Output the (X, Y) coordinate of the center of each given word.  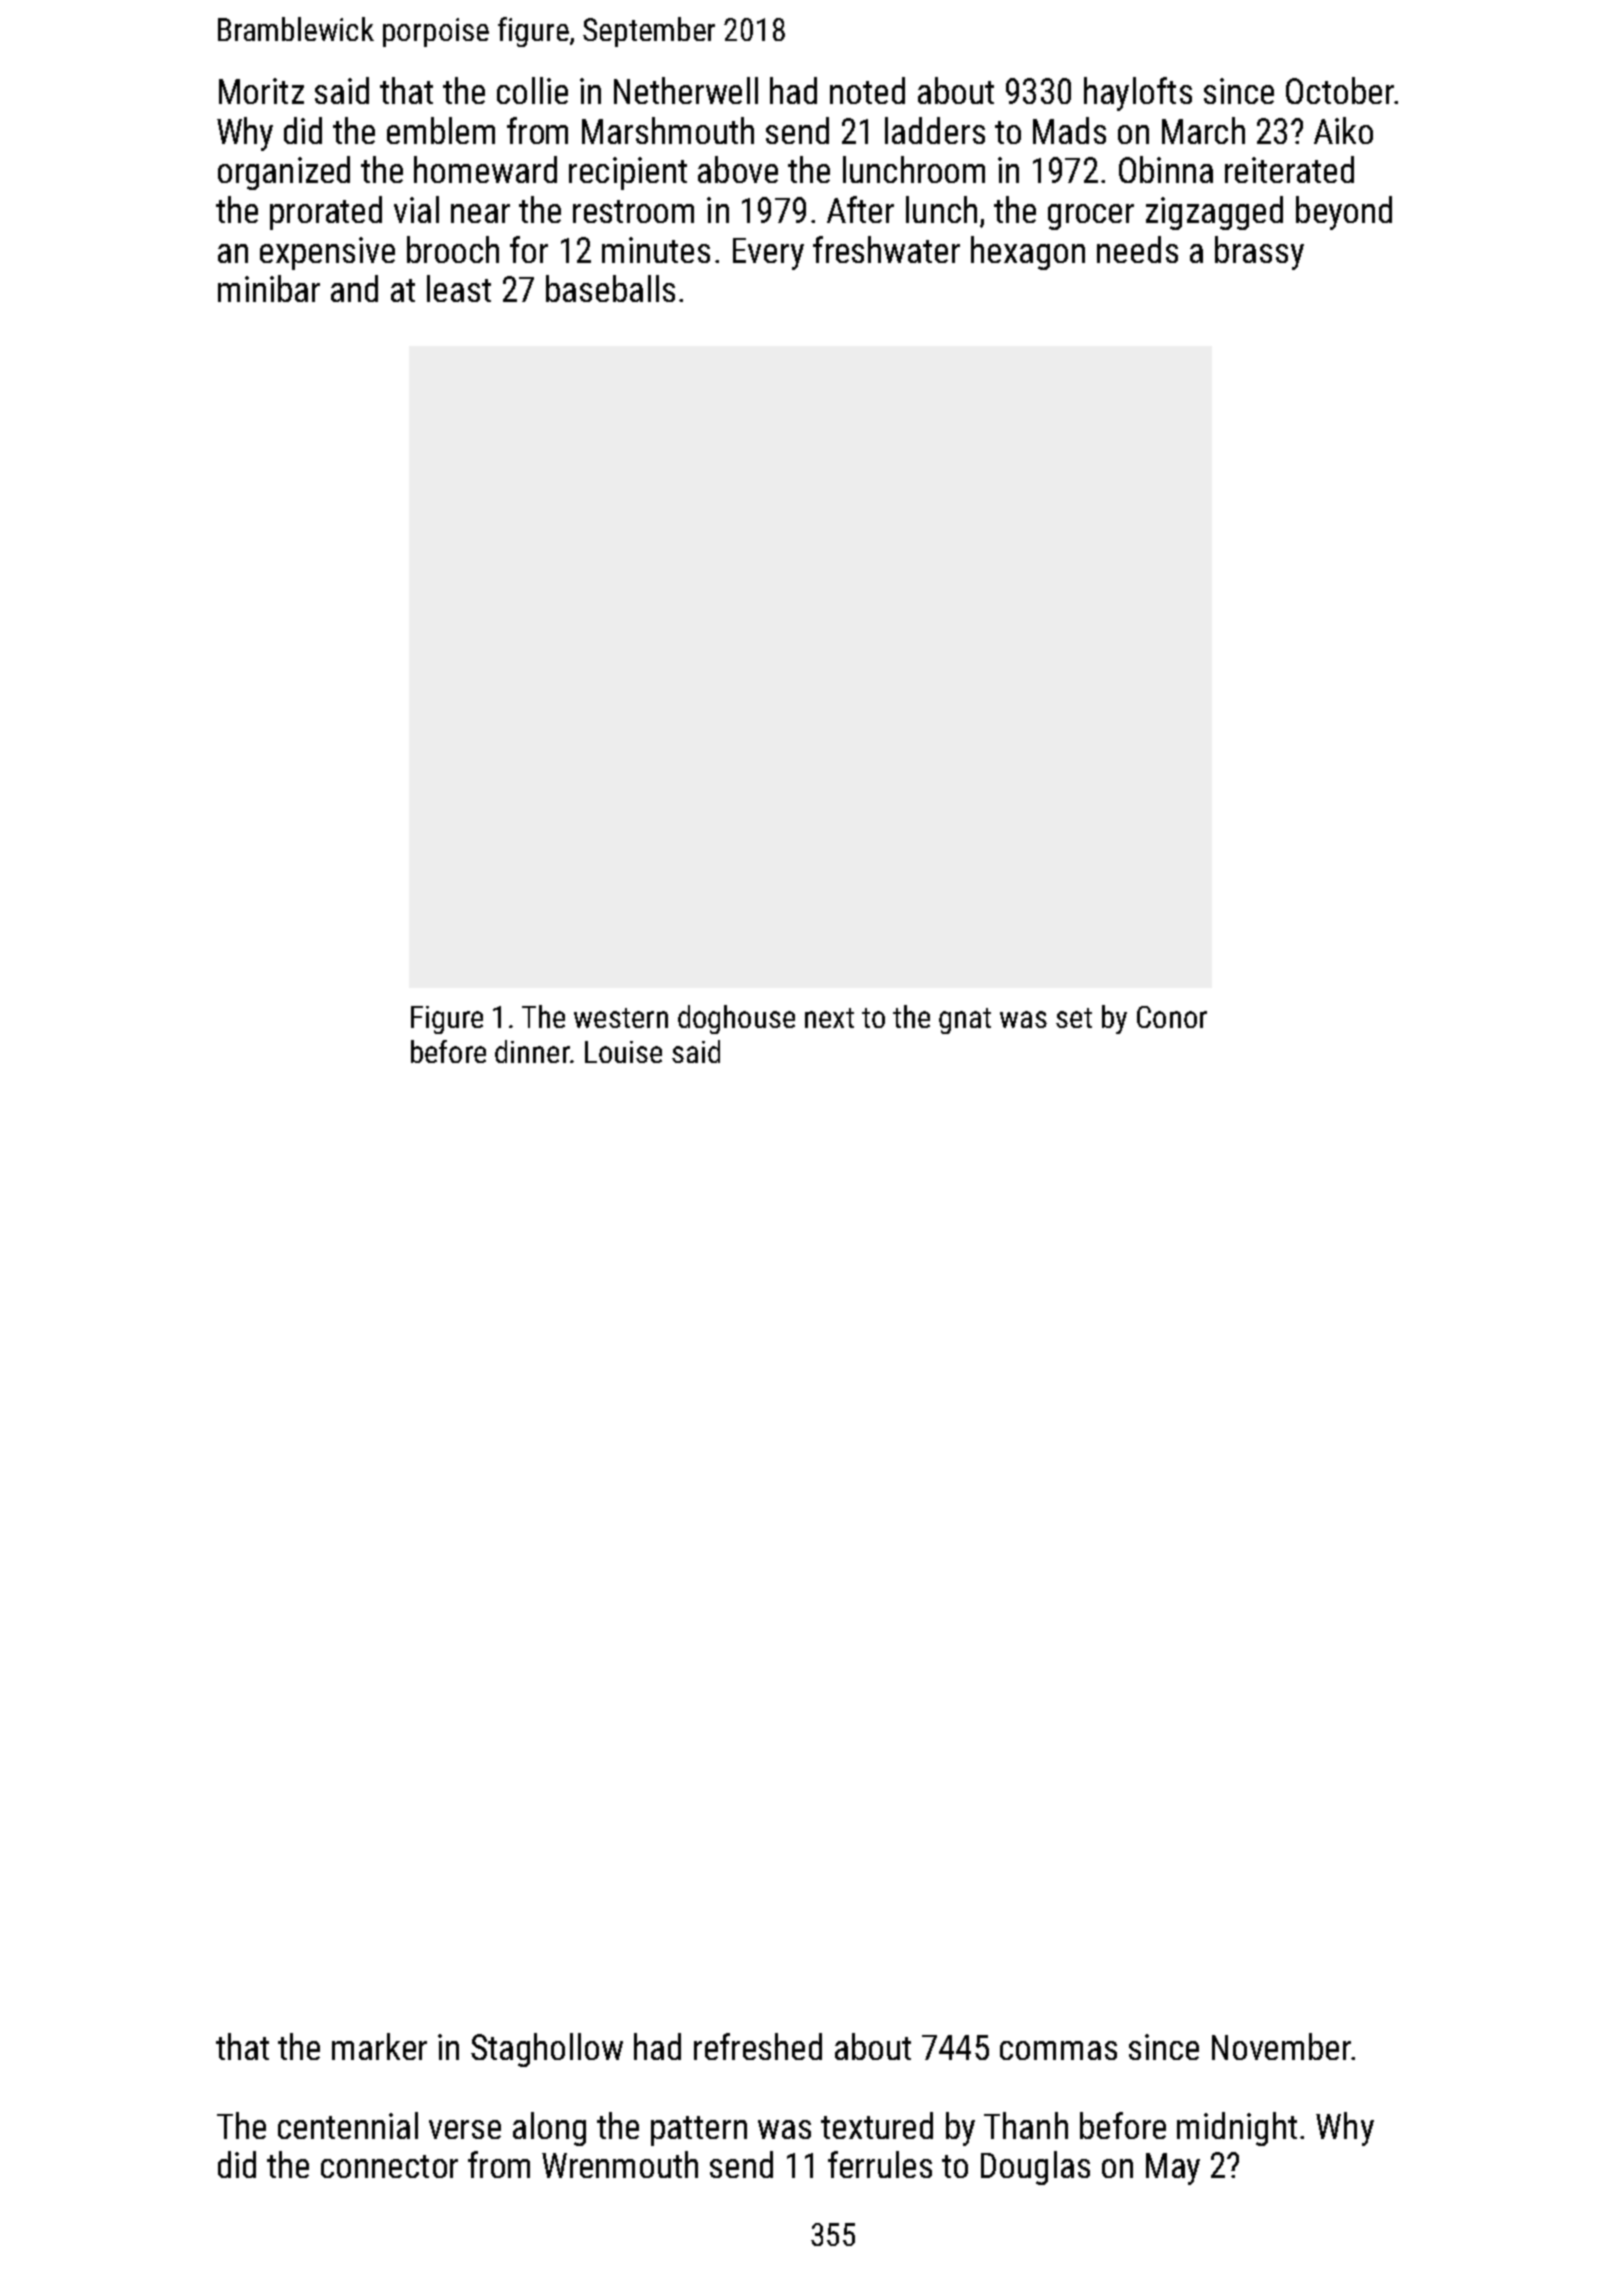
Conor (1172, 1017)
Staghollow (547, 2050)
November (1281, 2046)
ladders (935, 130)
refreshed (758, 2046)
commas (1058, 2050)
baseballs (610, 288)
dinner (532, 1051)
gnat (965, 1021)
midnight (1237, 2129)
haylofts (1138, 94)
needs (1137, 249)
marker (379, 2046)
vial (416, 209)
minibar (269, 288)
